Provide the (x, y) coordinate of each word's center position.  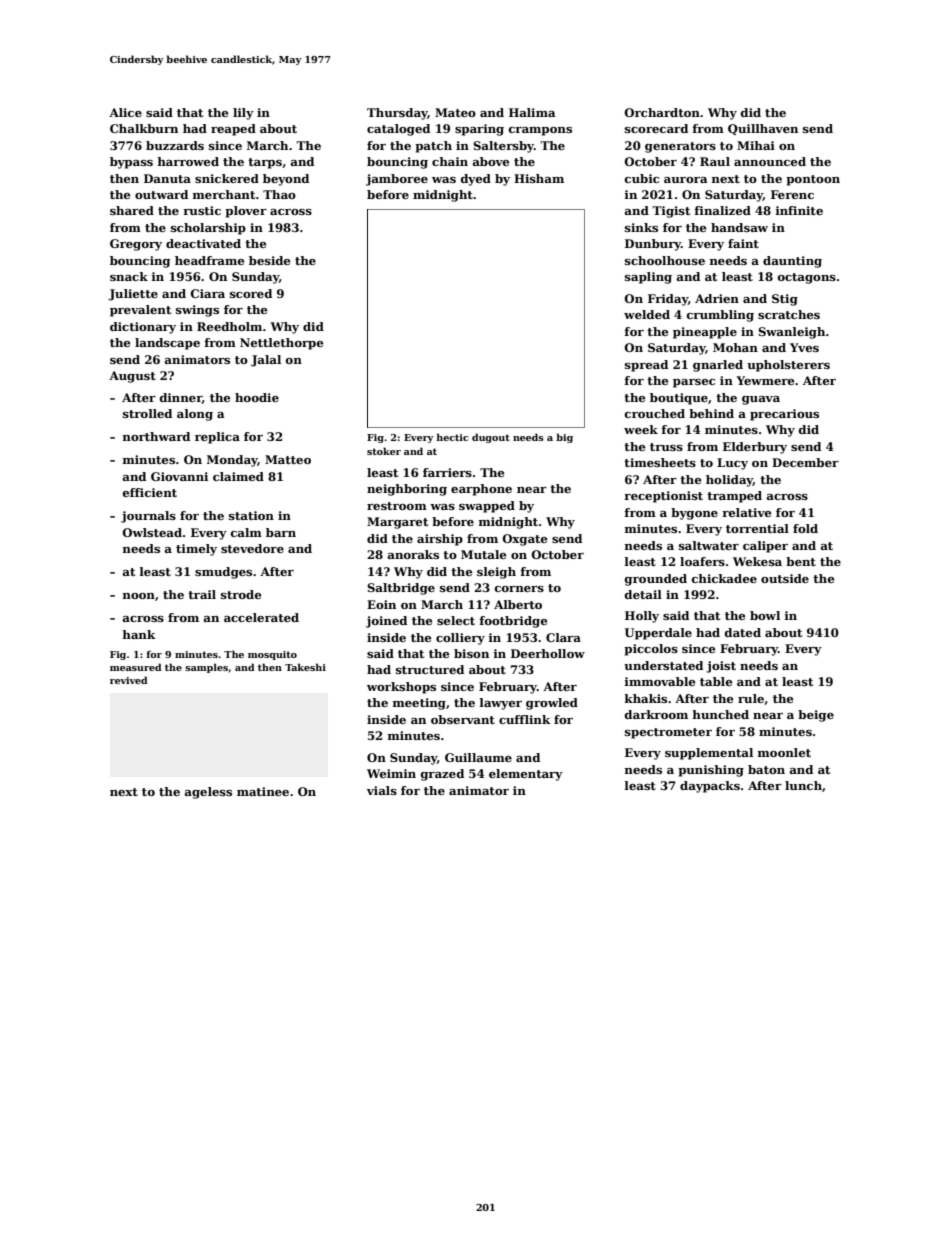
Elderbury (755, 448)
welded (647, 314)
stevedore (252, 548)
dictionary (143, 328)
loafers (702, 561)
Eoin (381, 604)
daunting (792, 262)
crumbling (720, 316)
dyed (476, 180)
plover (246, 212)
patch (433, 147)
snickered (227, 178)
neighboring (407, 490)
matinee (263, 791)
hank (139, 634)
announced (770, 161)
